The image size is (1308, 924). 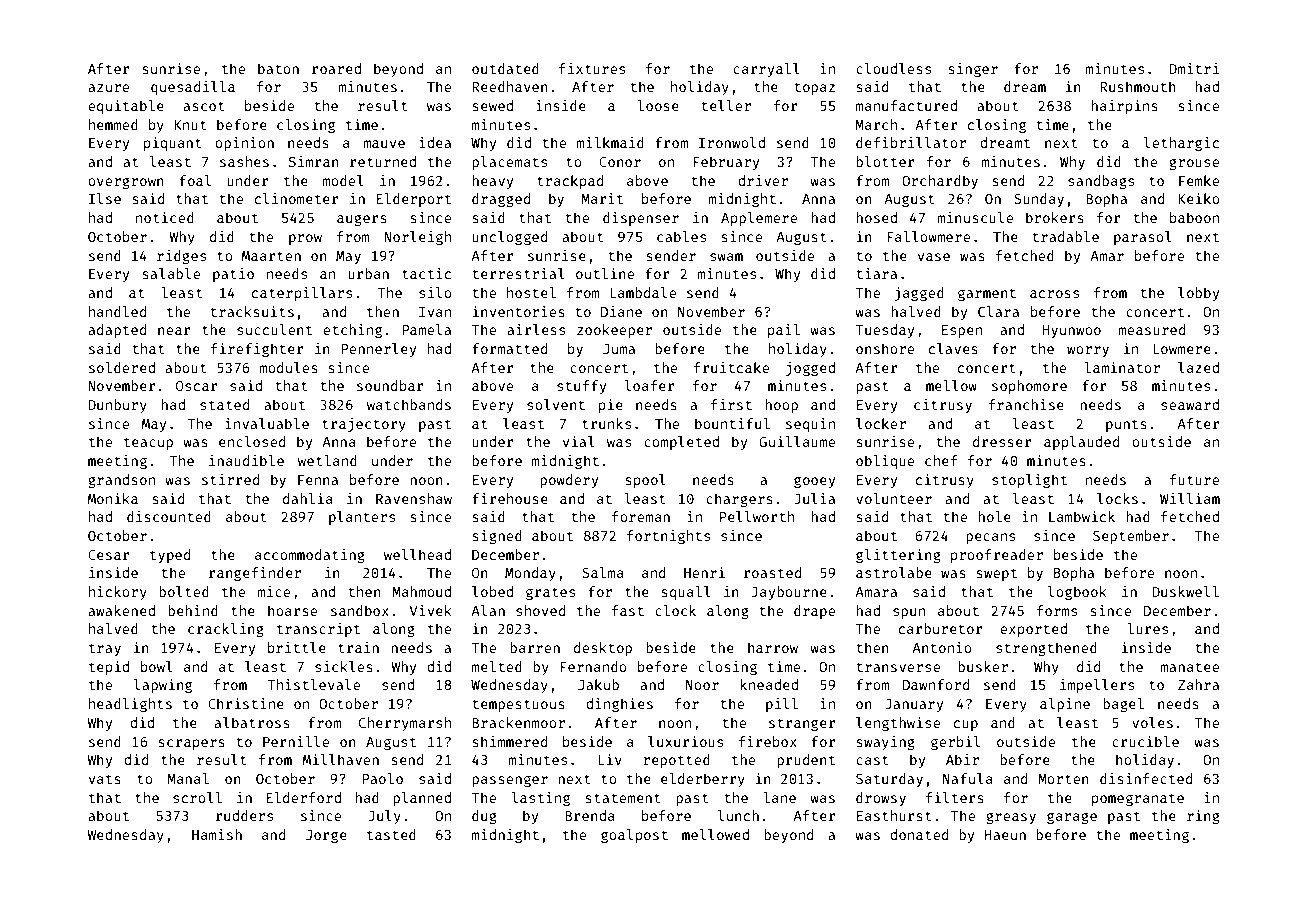 I want to click on worry, so click(x=1088, y=351).
